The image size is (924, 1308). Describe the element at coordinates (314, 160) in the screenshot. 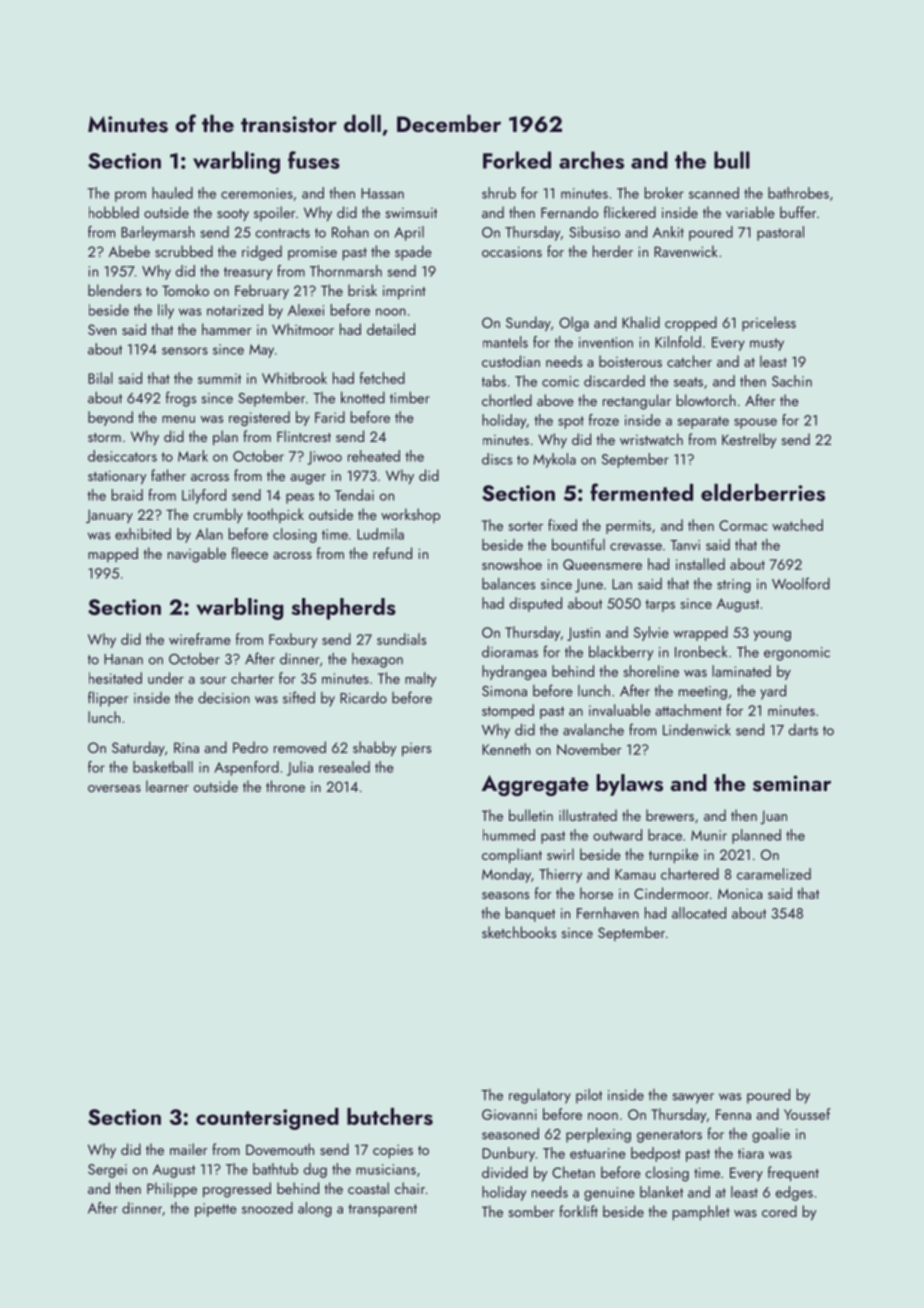

I see `fuses` at that location.
